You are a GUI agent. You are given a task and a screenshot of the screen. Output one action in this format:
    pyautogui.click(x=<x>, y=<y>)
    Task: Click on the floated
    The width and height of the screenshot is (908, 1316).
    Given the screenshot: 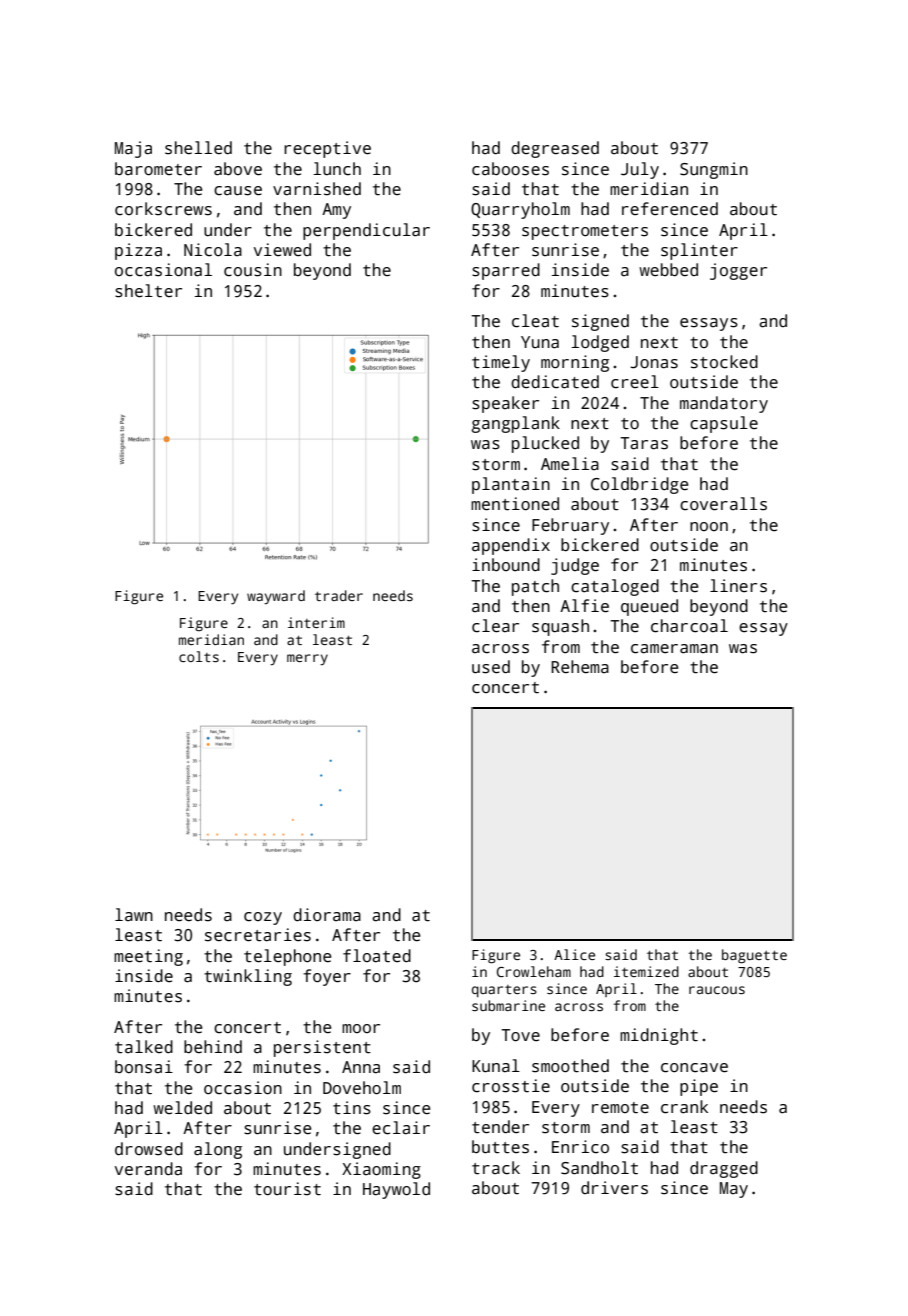 What is the action you would take?
    pyautogui.click(x=377, y=956)
